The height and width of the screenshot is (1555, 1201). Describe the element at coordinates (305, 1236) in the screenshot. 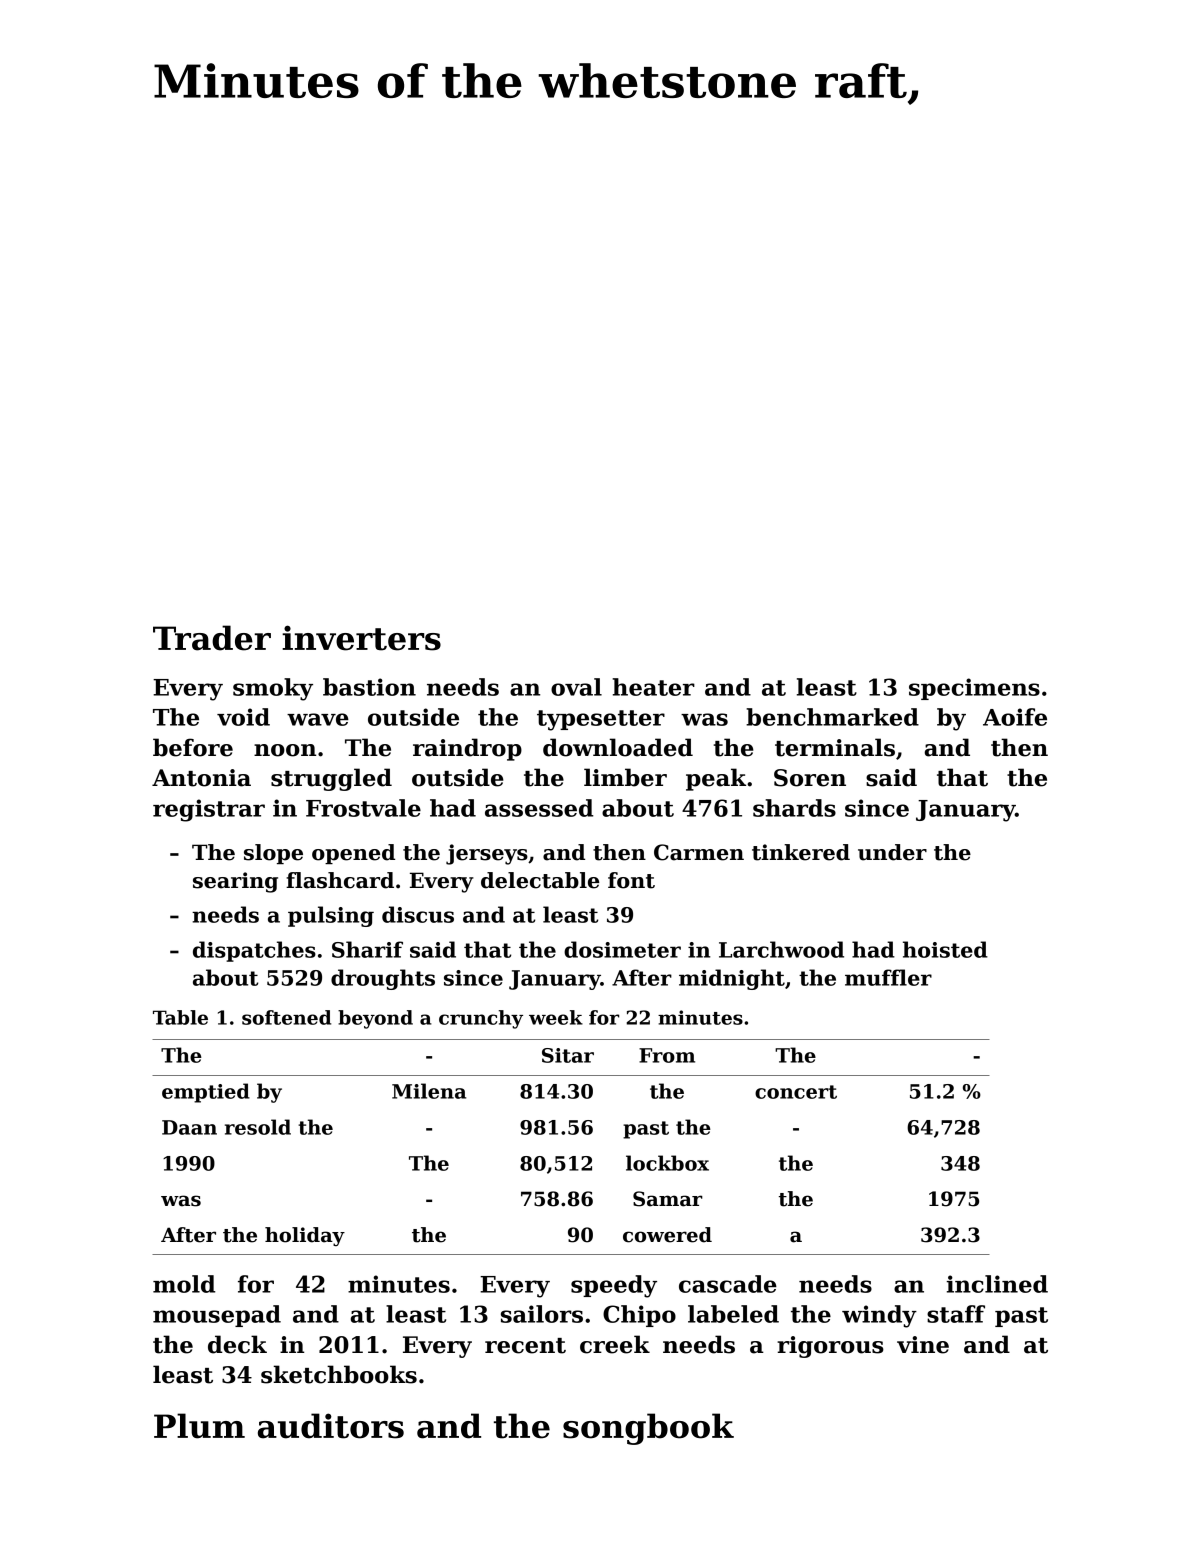

I see `holiday` at that location.
